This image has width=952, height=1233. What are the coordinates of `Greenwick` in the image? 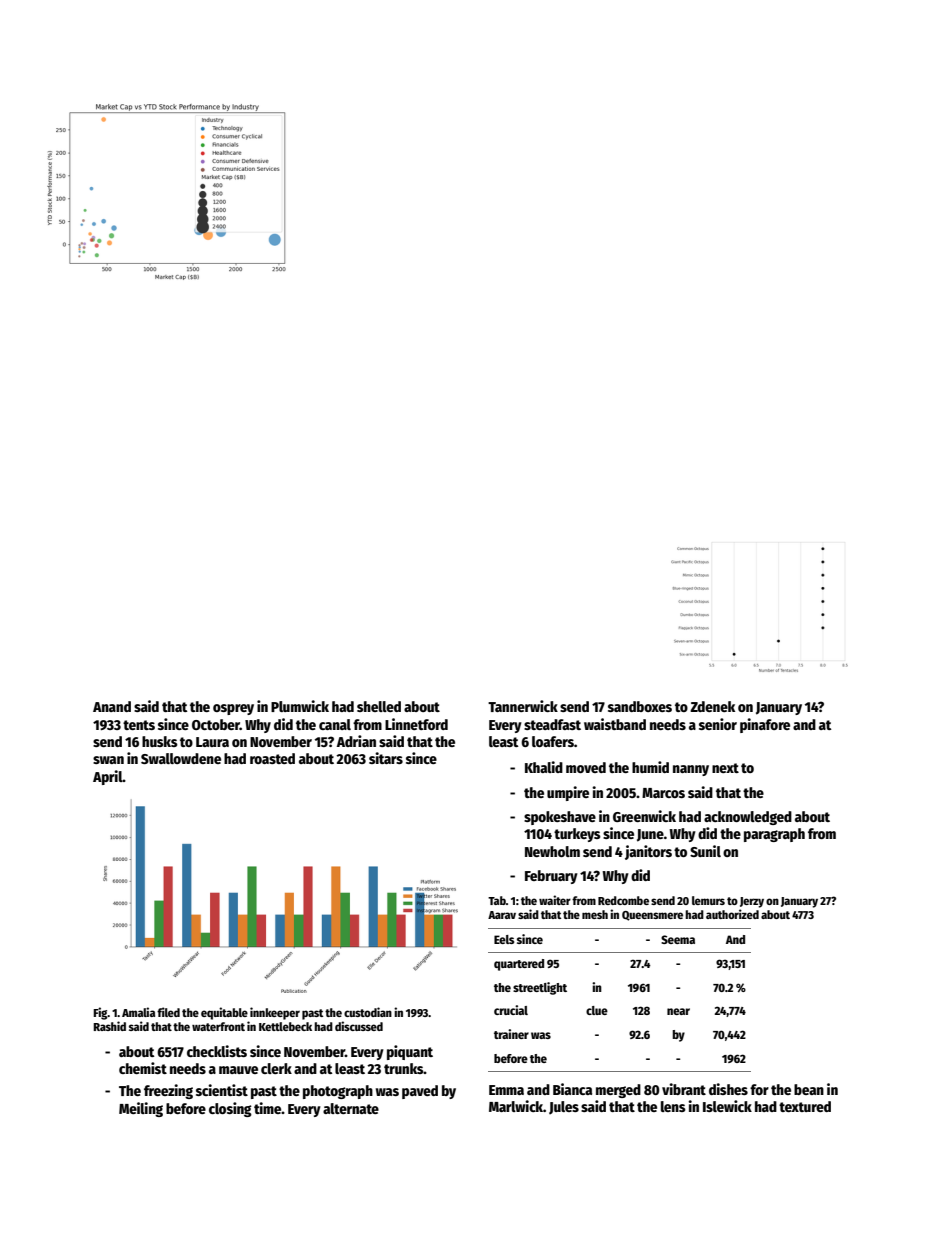 It's located at (644, 816).
